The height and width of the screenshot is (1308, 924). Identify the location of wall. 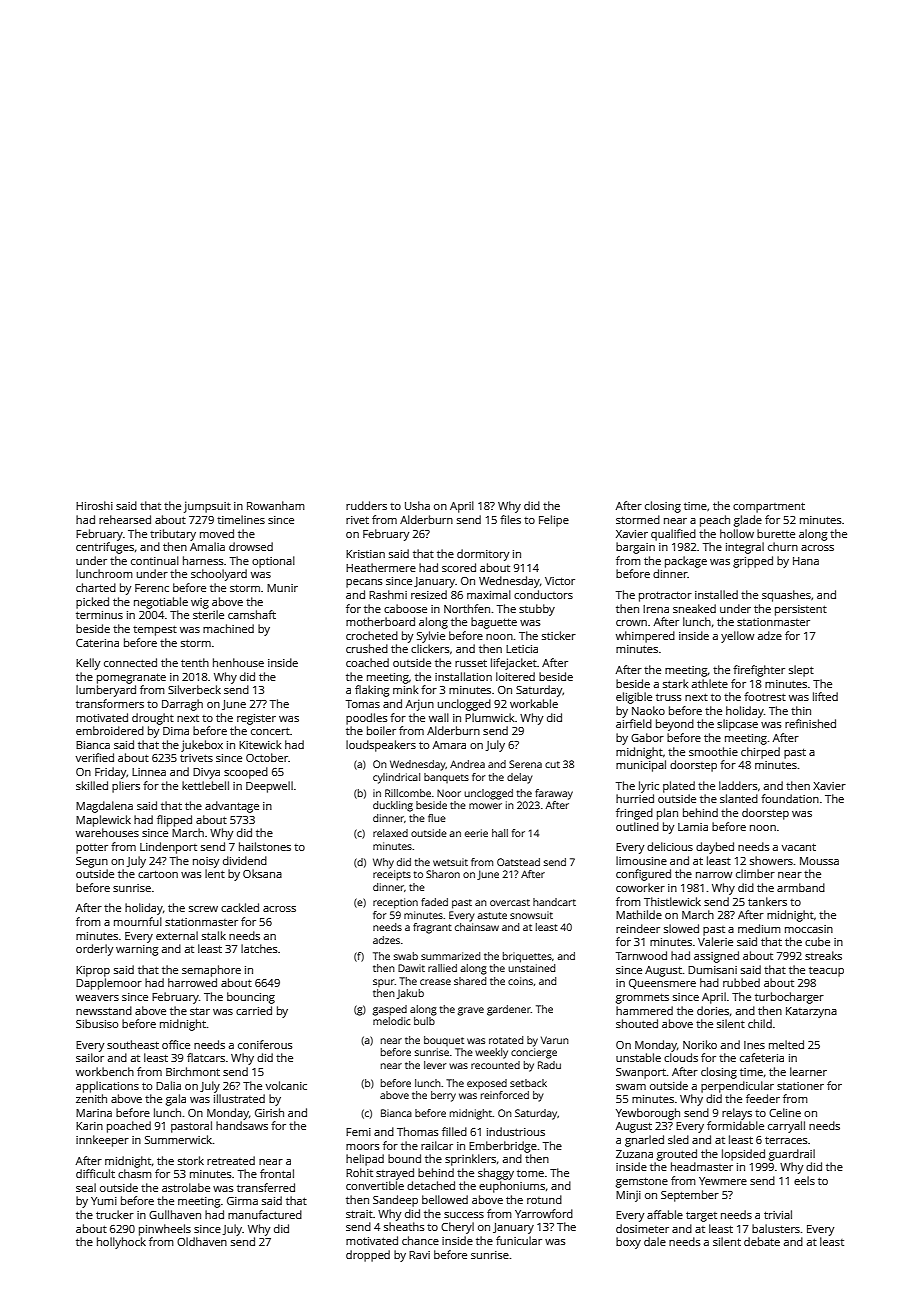
(439, 717).
